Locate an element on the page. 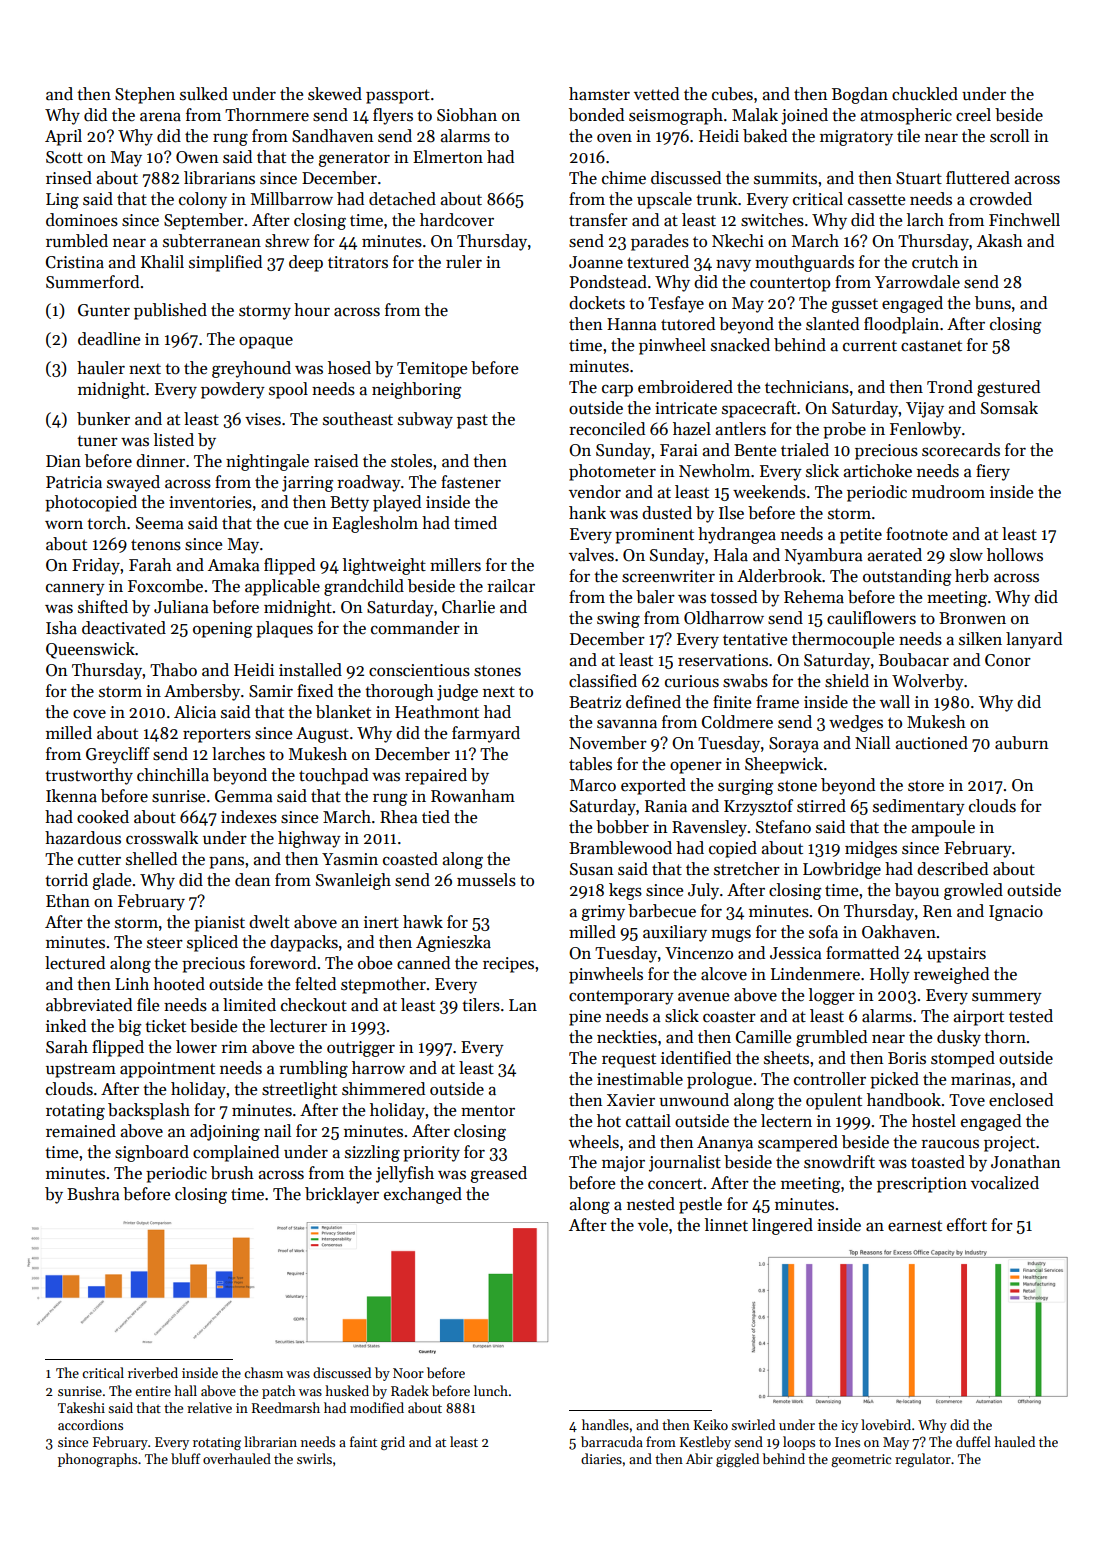 This page has width=1109, height=1568. swirls is located at coordinates (314, 1458).
